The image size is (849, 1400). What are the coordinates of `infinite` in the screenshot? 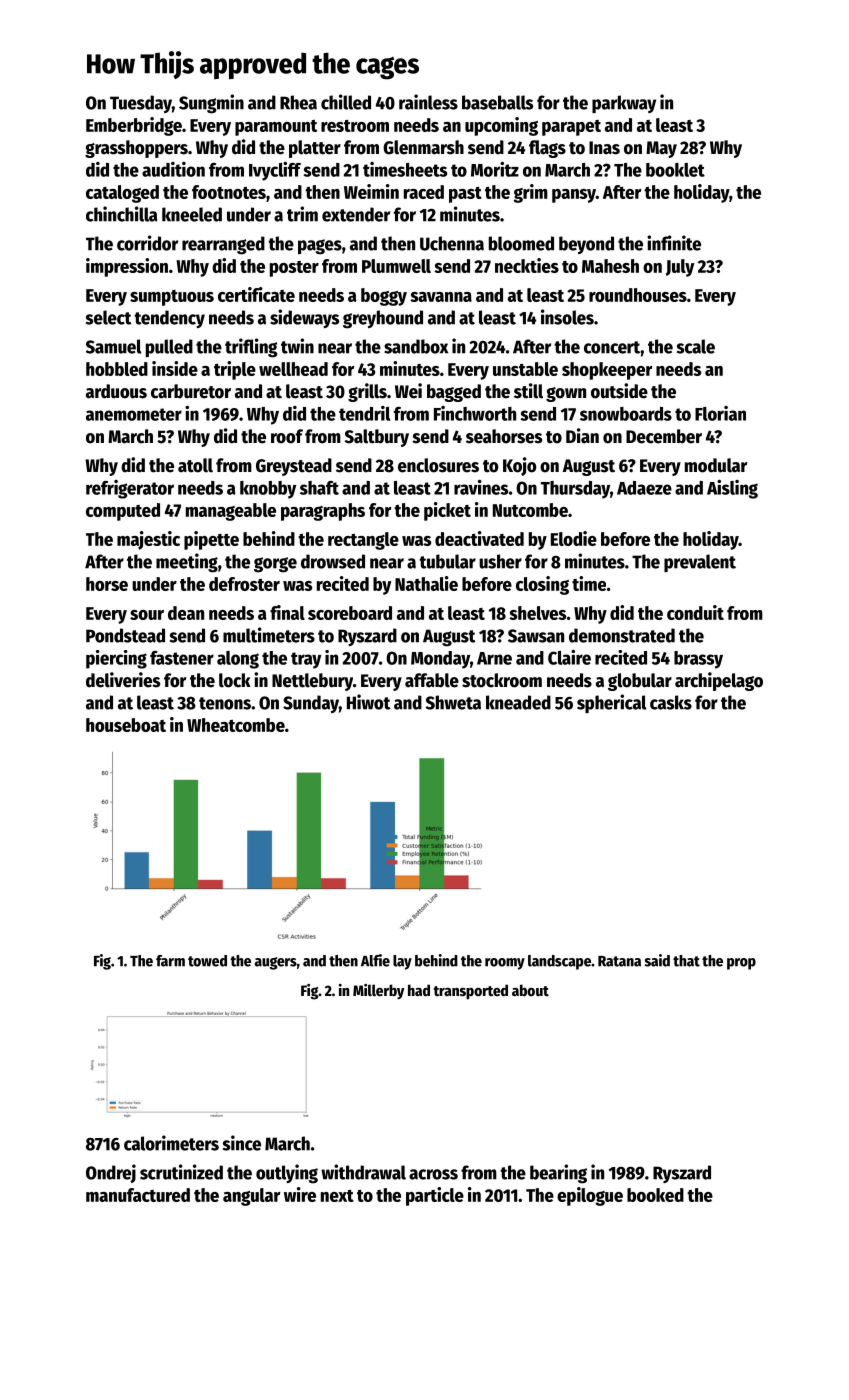 It's located at (674, 243).
